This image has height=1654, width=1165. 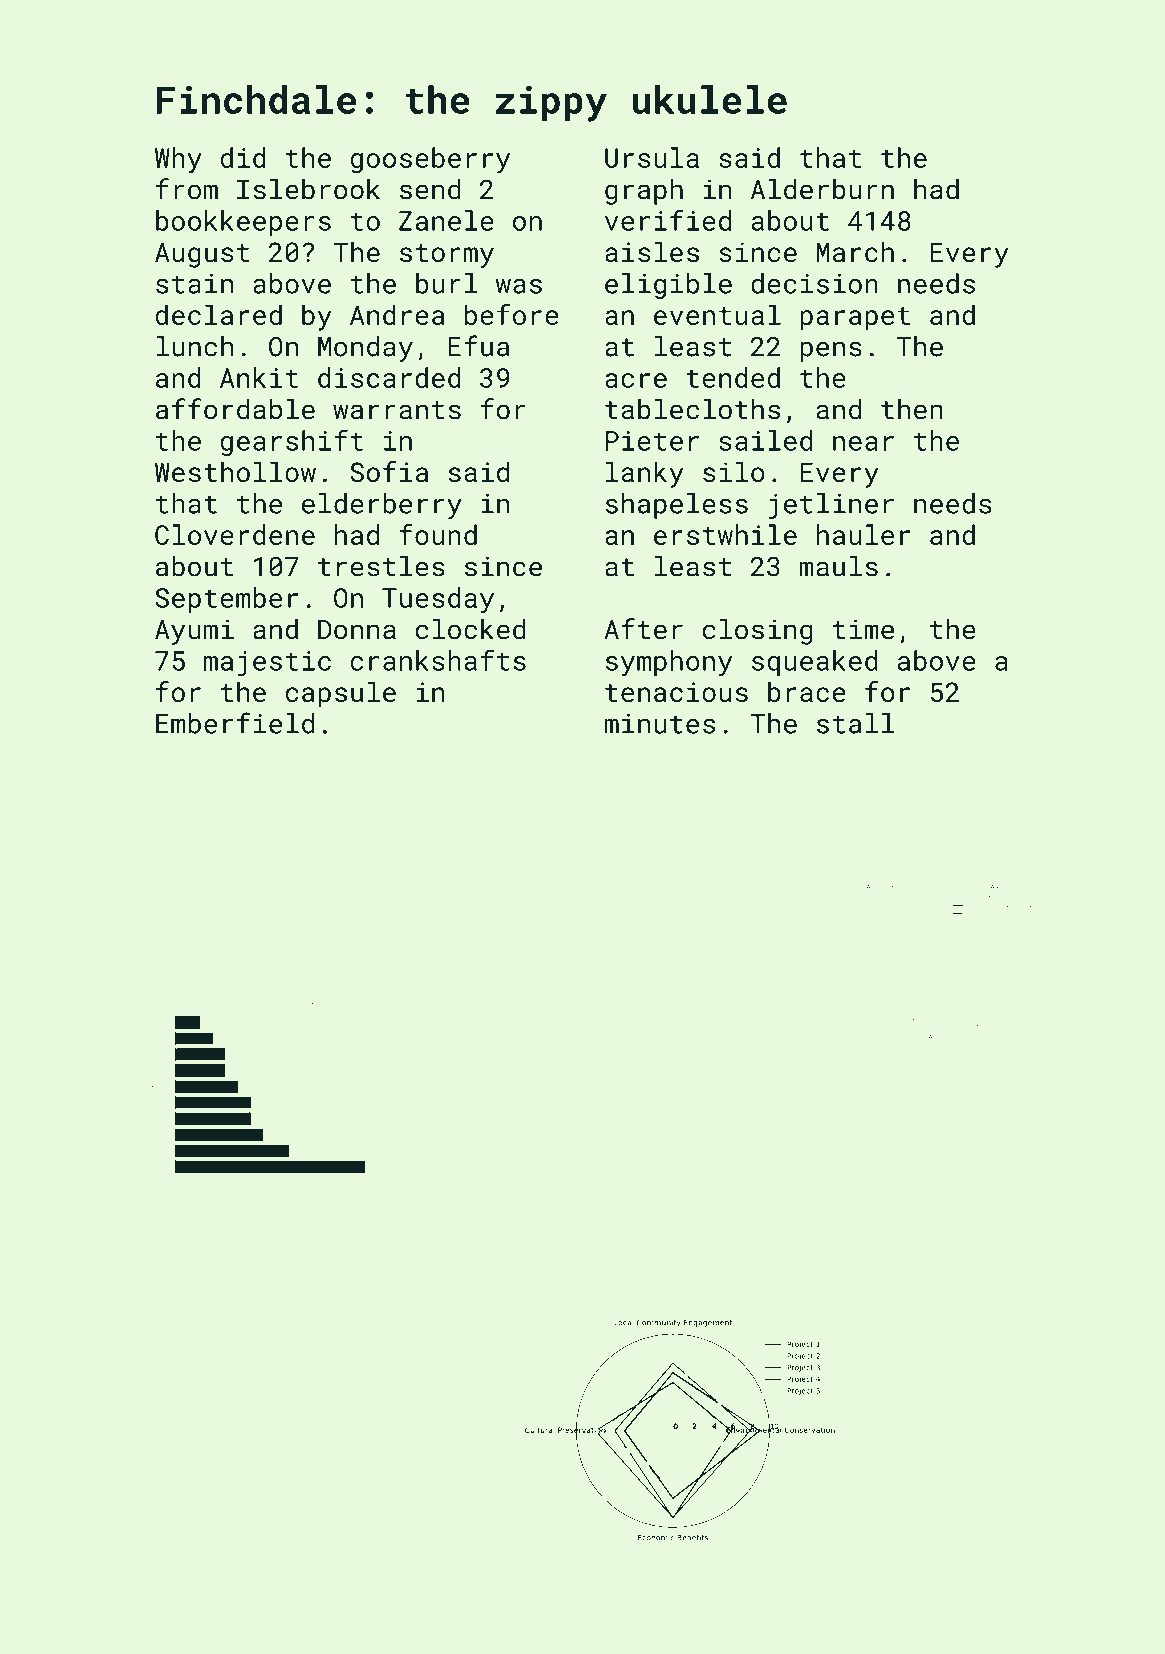 What do you see at coordinates (652, 251) in the image?
I see `aisles` at bounding box center [652, 251].
